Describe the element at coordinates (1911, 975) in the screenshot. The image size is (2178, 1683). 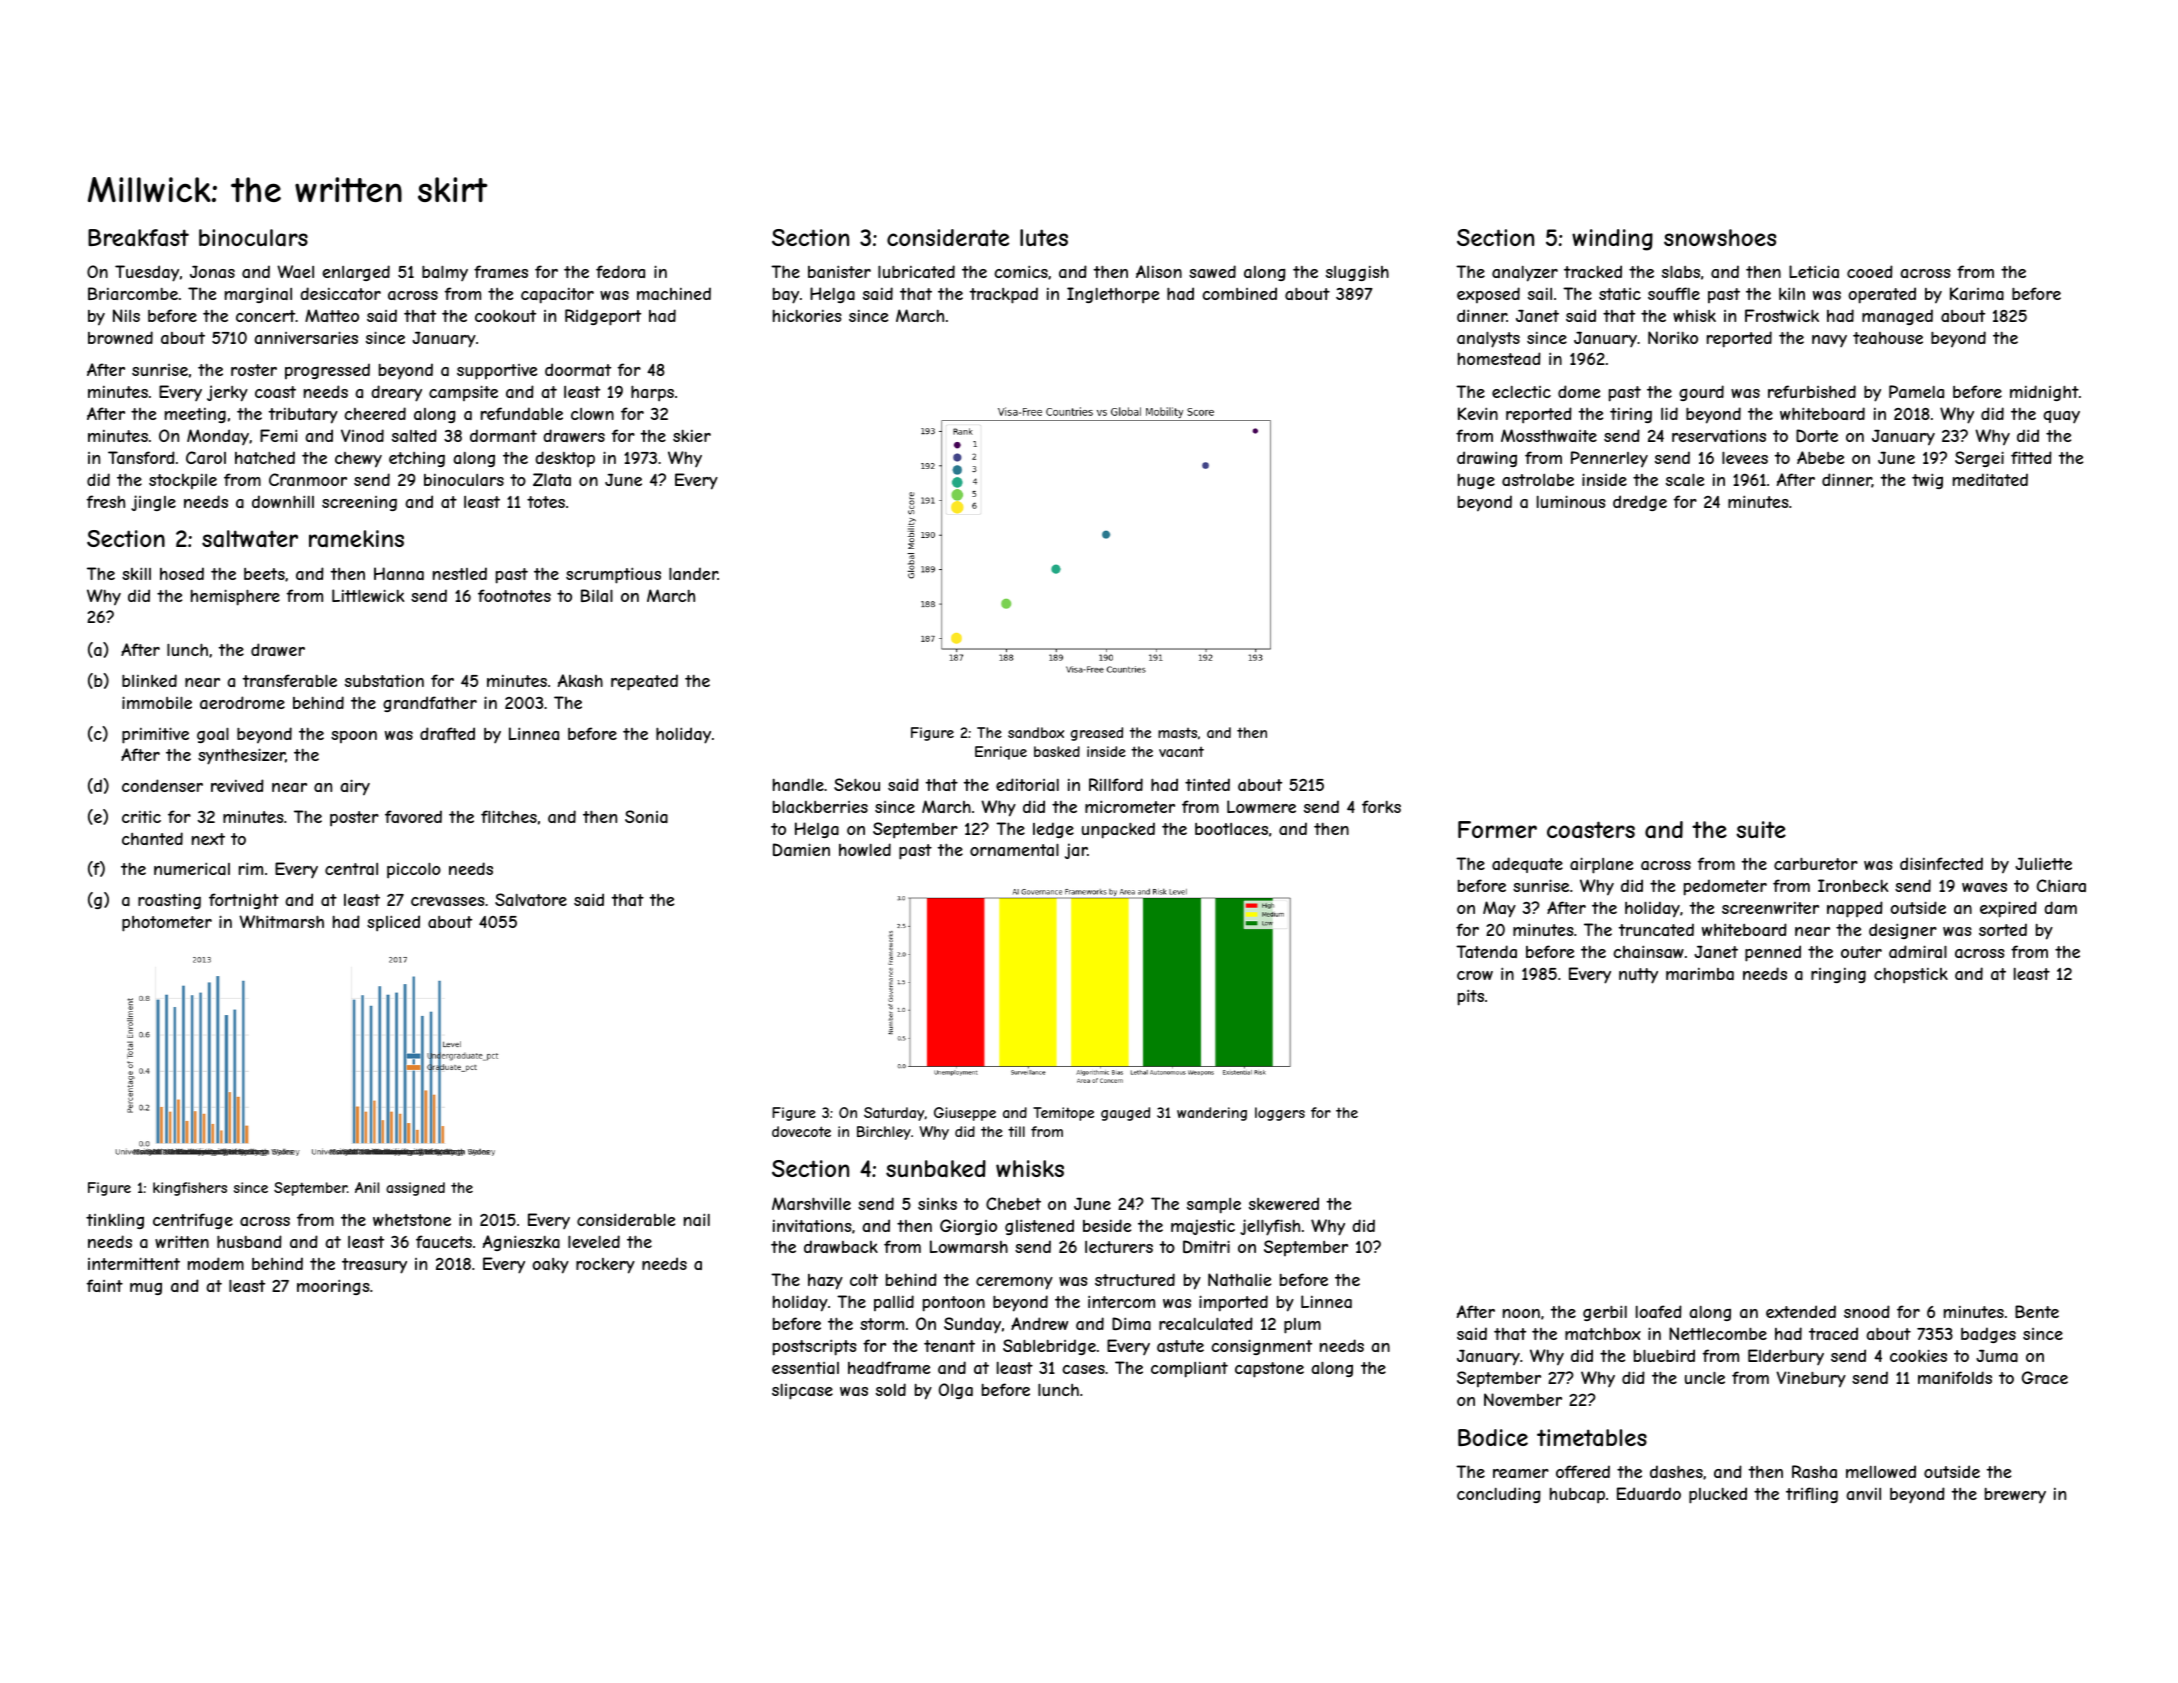
I see `chopstick` at that location.
